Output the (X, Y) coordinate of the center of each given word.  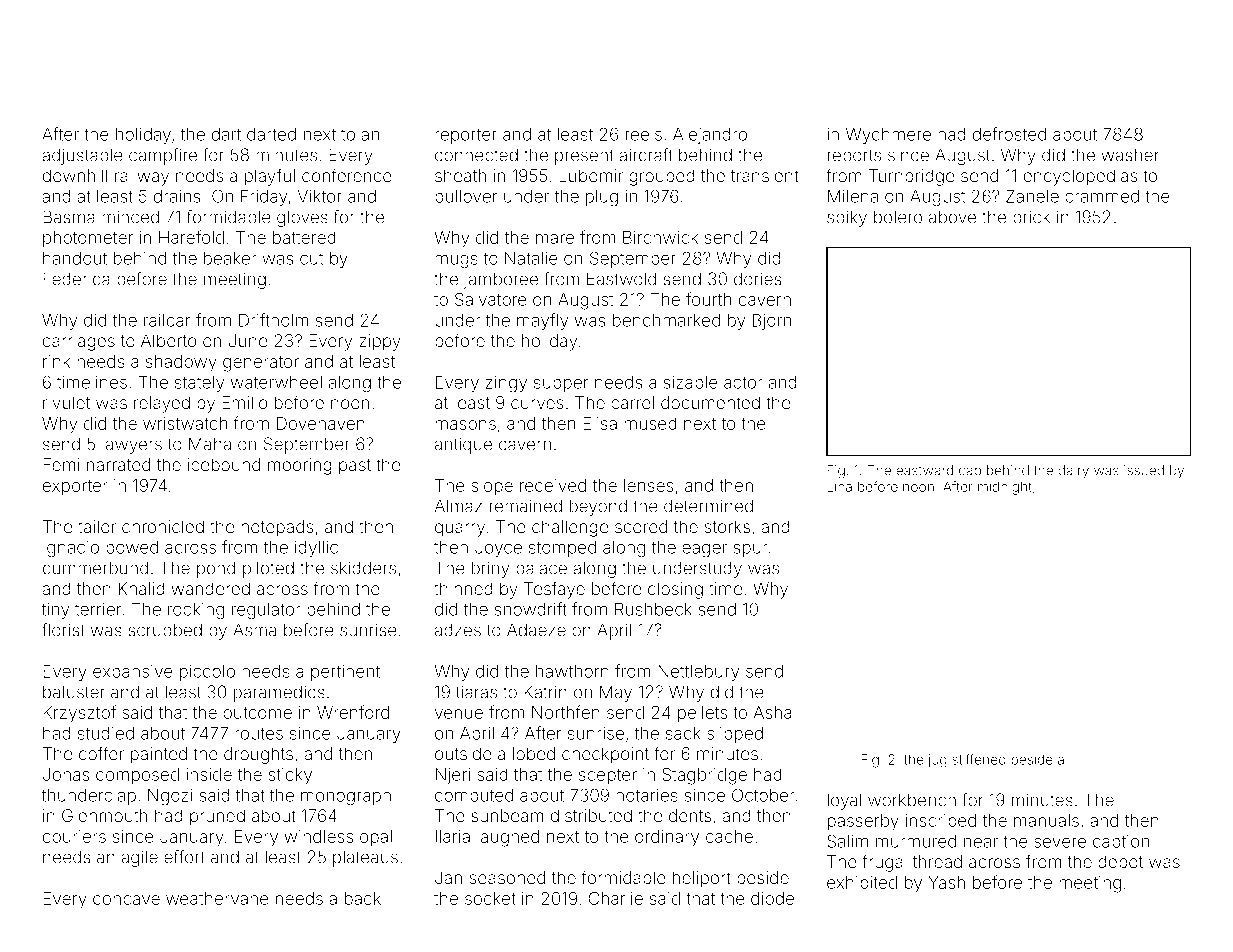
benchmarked (666, 320)
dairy (1073, 471)
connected (476, 155)
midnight (1005, 488)
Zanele (1032, 196)
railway (142, 177)
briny (490, 569)
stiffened (979, 759)
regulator (266, 611)
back (363, 898)
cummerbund (95, 568)
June (248, 340)
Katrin (545, 692)
